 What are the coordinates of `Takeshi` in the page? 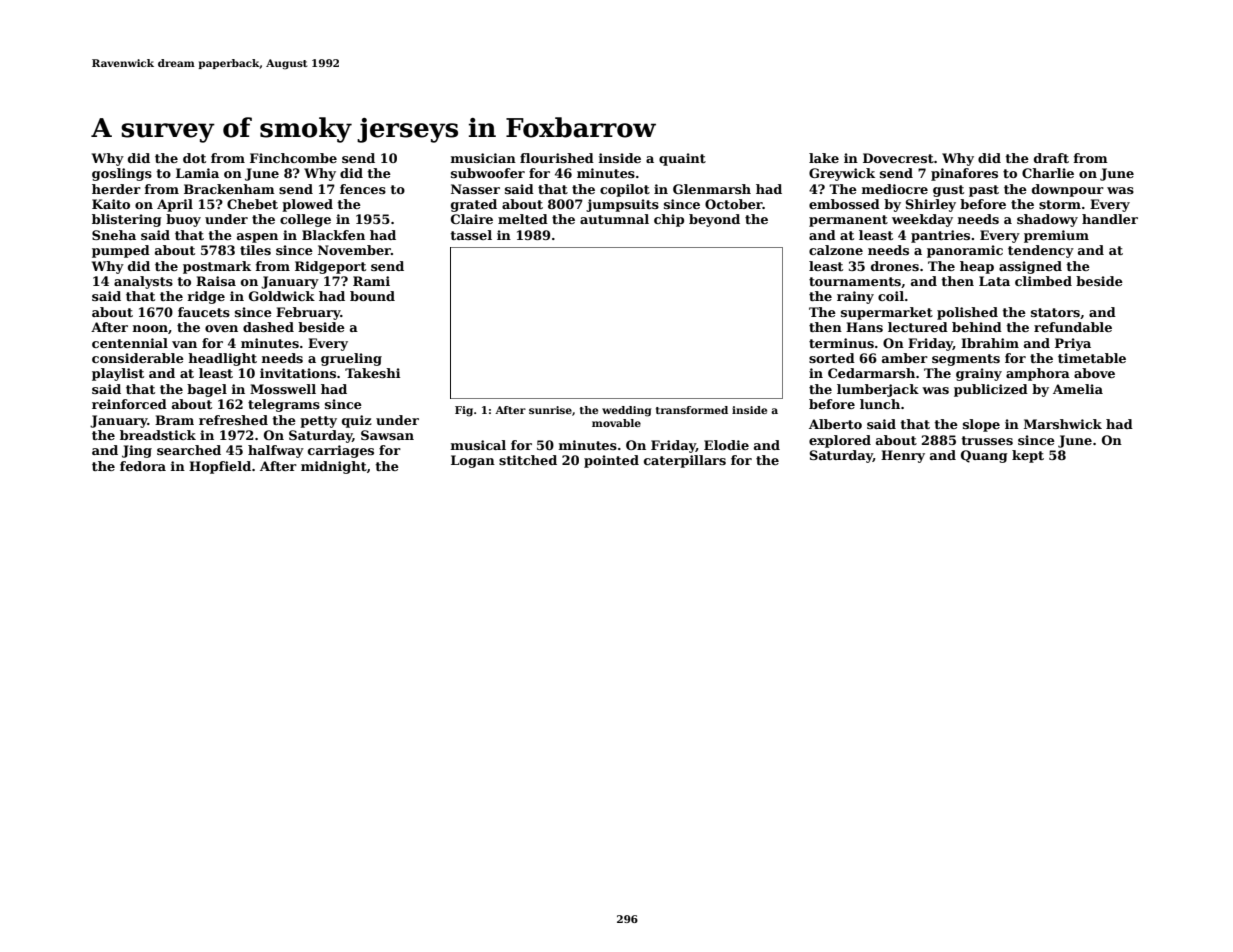 It's located at (372, 373).
